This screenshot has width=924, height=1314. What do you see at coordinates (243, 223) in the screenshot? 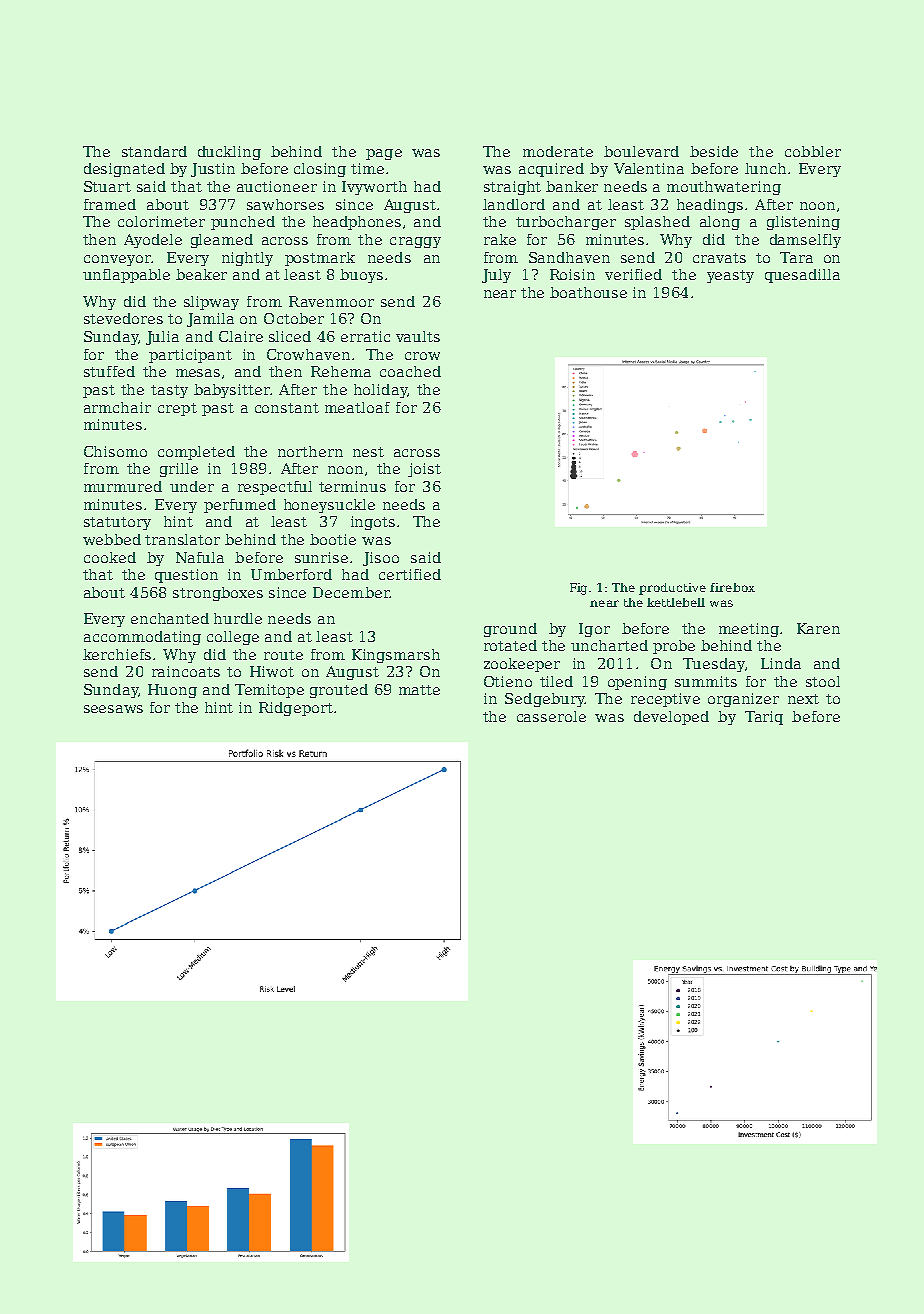
I see `punched` at bounding box center [243, 223].
